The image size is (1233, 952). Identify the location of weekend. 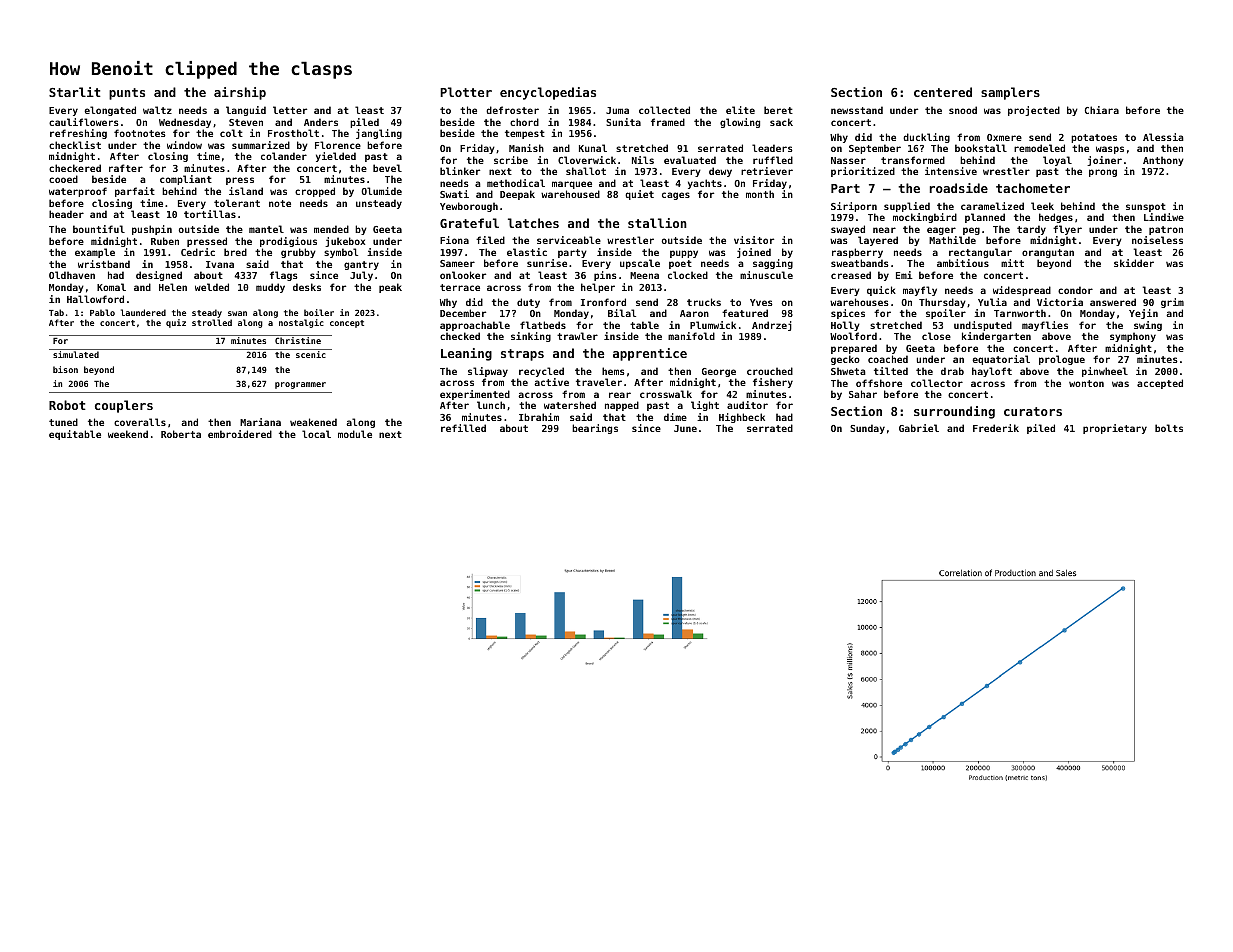
(128, 434).
